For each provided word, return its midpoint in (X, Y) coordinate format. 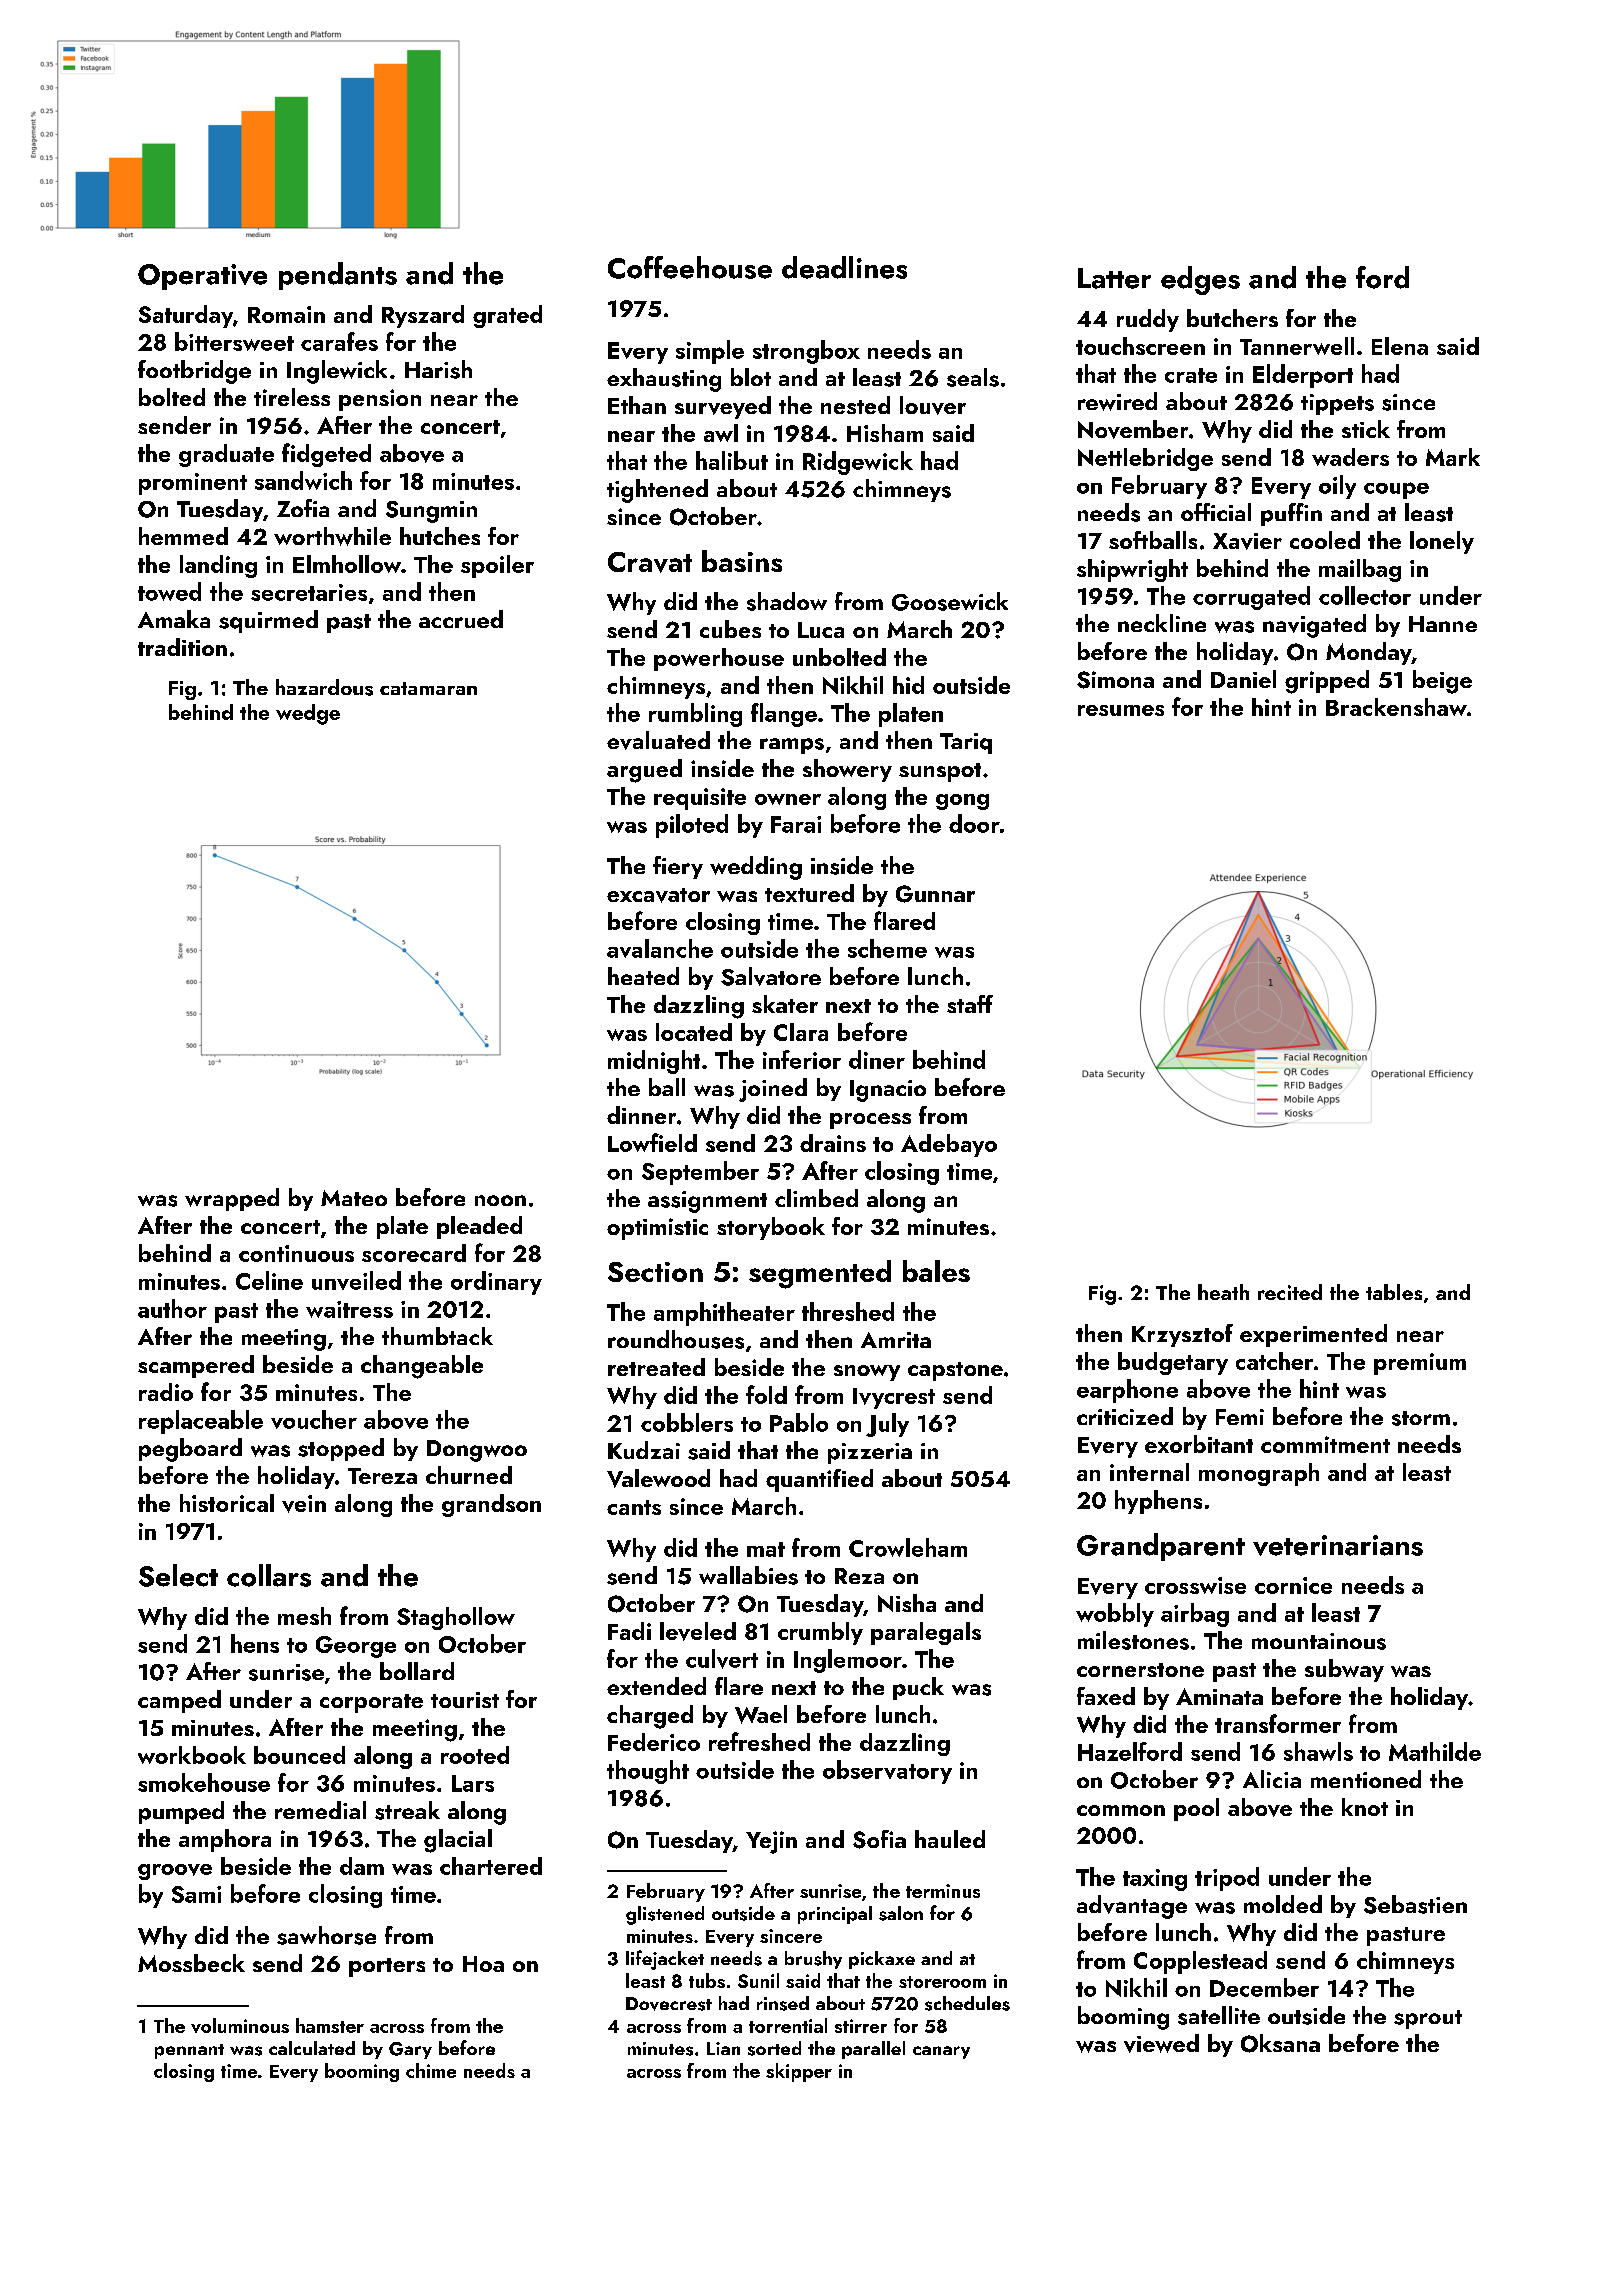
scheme (887, 948)
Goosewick (950, 601)
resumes (1121, 710)
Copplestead (1200, 1962)
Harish (438, 369)
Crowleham (908, 1547)
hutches (440, 536)
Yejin (771, 1842)
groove (175, 1872)
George (356, 1647)
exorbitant (1199, 1444)
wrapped (232, 1199)
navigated (1314, 626)
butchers (1232, 318)
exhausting (664, 380)
